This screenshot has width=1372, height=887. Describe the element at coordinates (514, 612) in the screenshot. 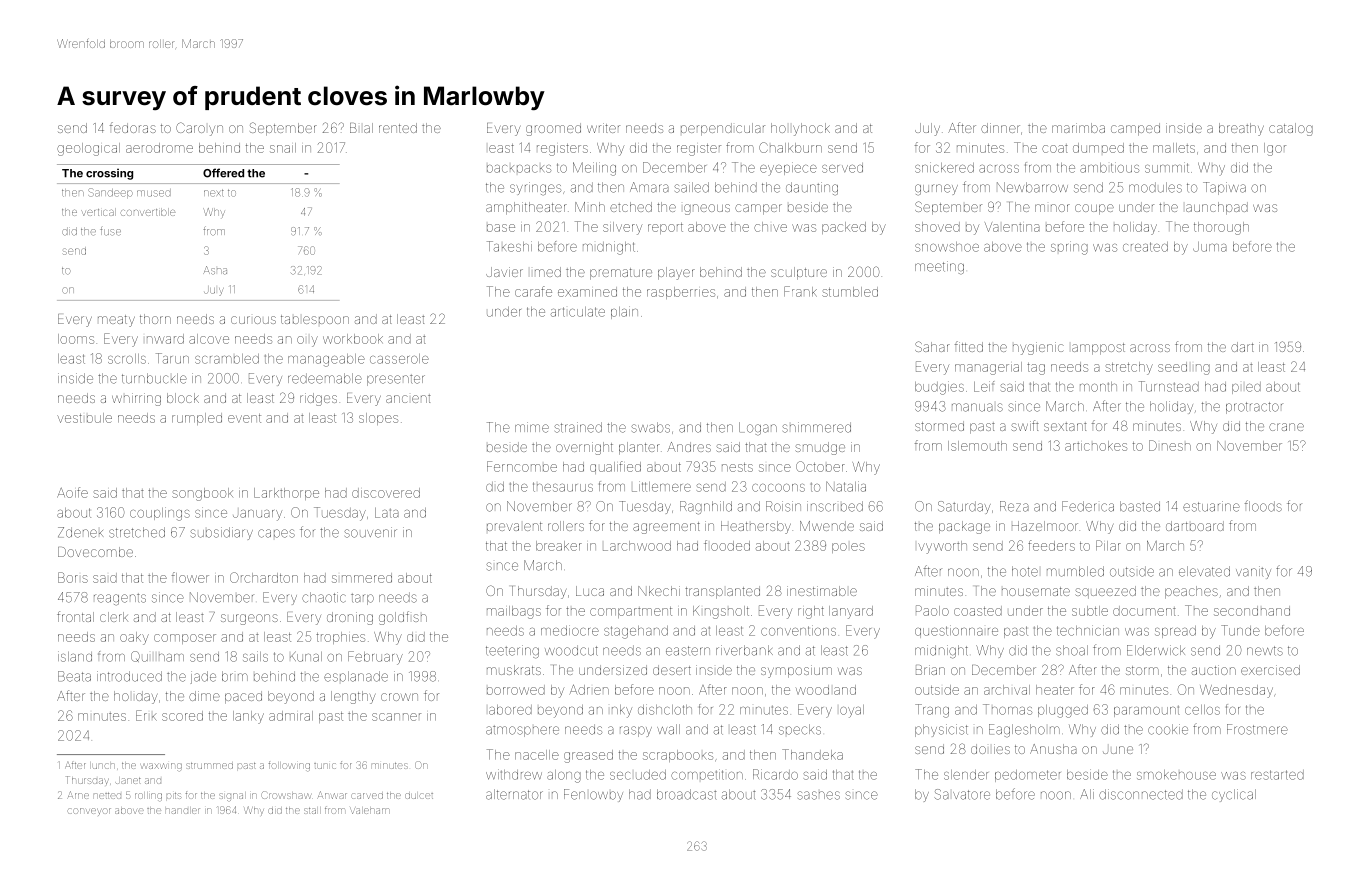

I see `mailbags` at that location.
